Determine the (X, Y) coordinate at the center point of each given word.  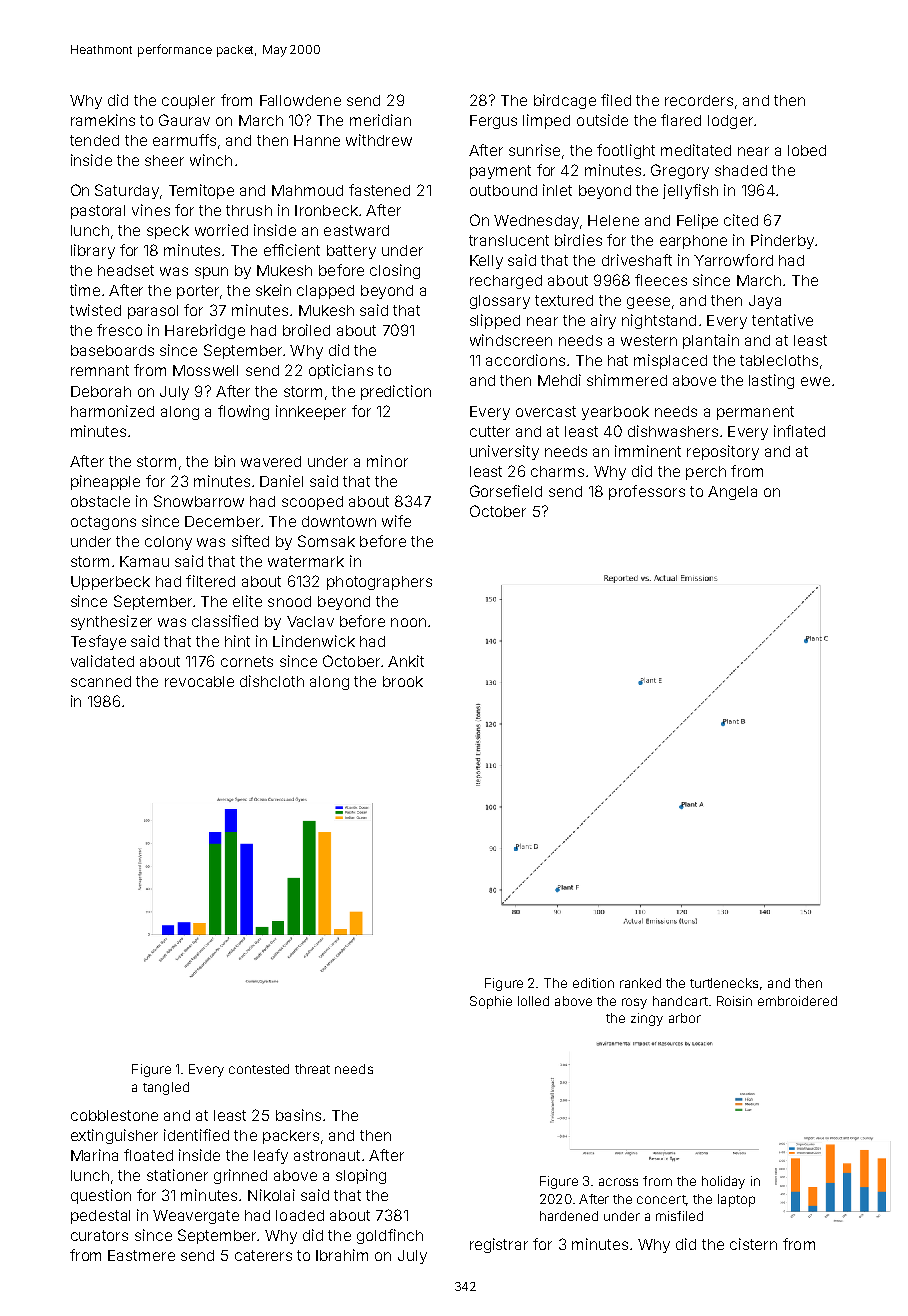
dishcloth (272, 681)
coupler (188, 102)
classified (225, 621)
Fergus (493, 122)
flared (681, 120)
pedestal (100, 1217)
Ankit (406, 661)
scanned (101, 681)
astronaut (327, 1155)
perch (706, 473)
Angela (732, 493)
